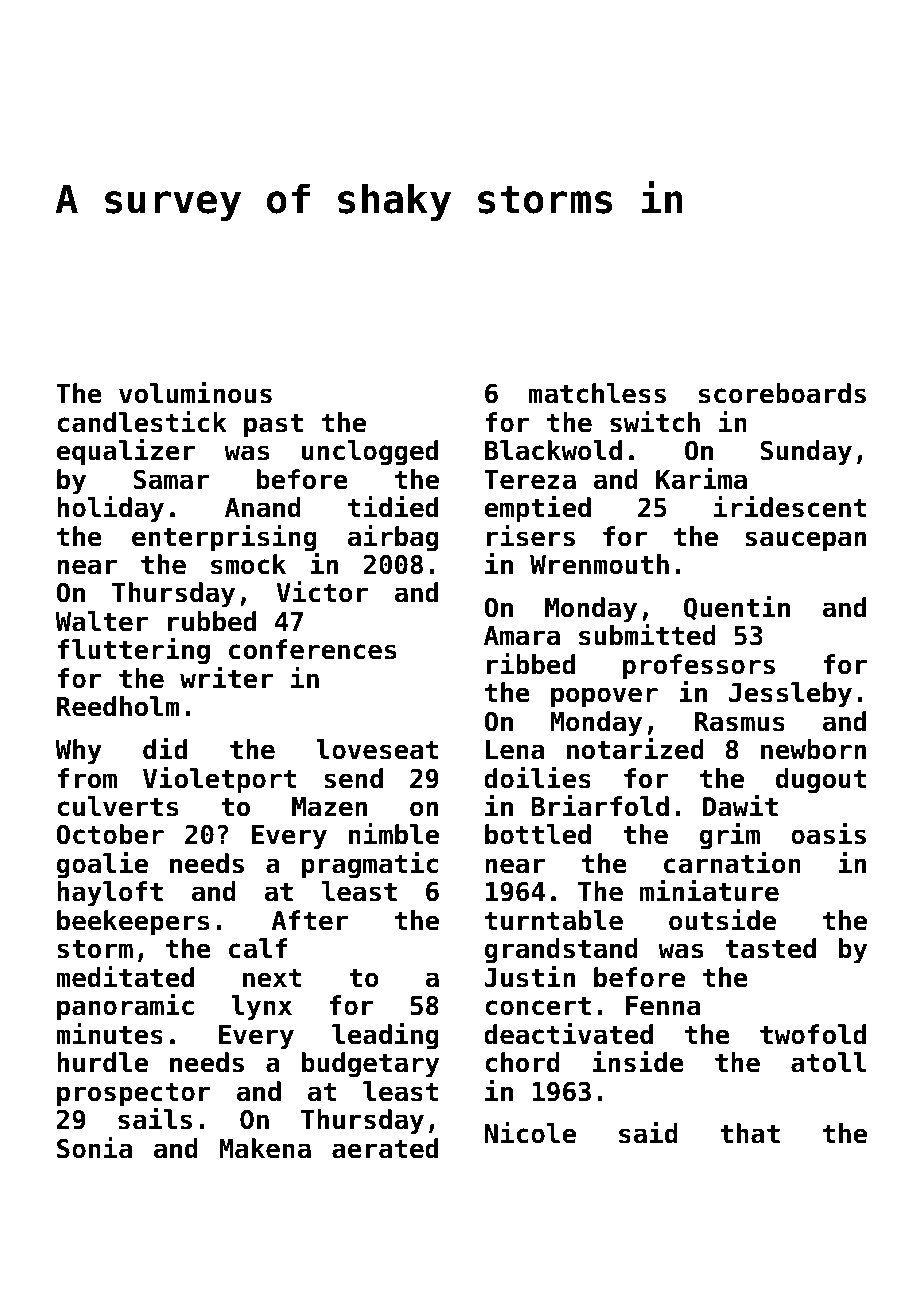  I want to click on carnation, so click(732, 863).
